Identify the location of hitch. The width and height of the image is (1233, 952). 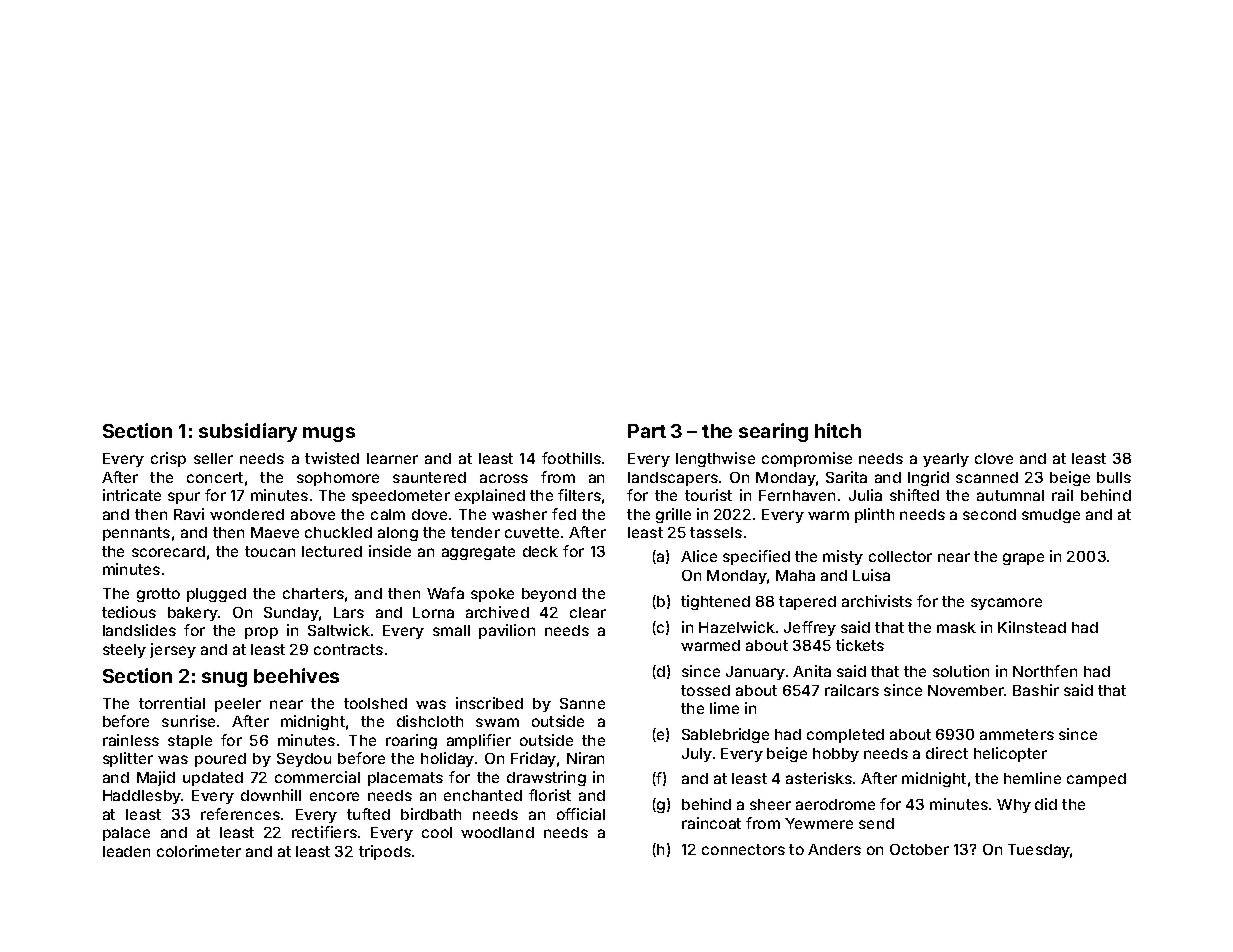
(838, 430).
